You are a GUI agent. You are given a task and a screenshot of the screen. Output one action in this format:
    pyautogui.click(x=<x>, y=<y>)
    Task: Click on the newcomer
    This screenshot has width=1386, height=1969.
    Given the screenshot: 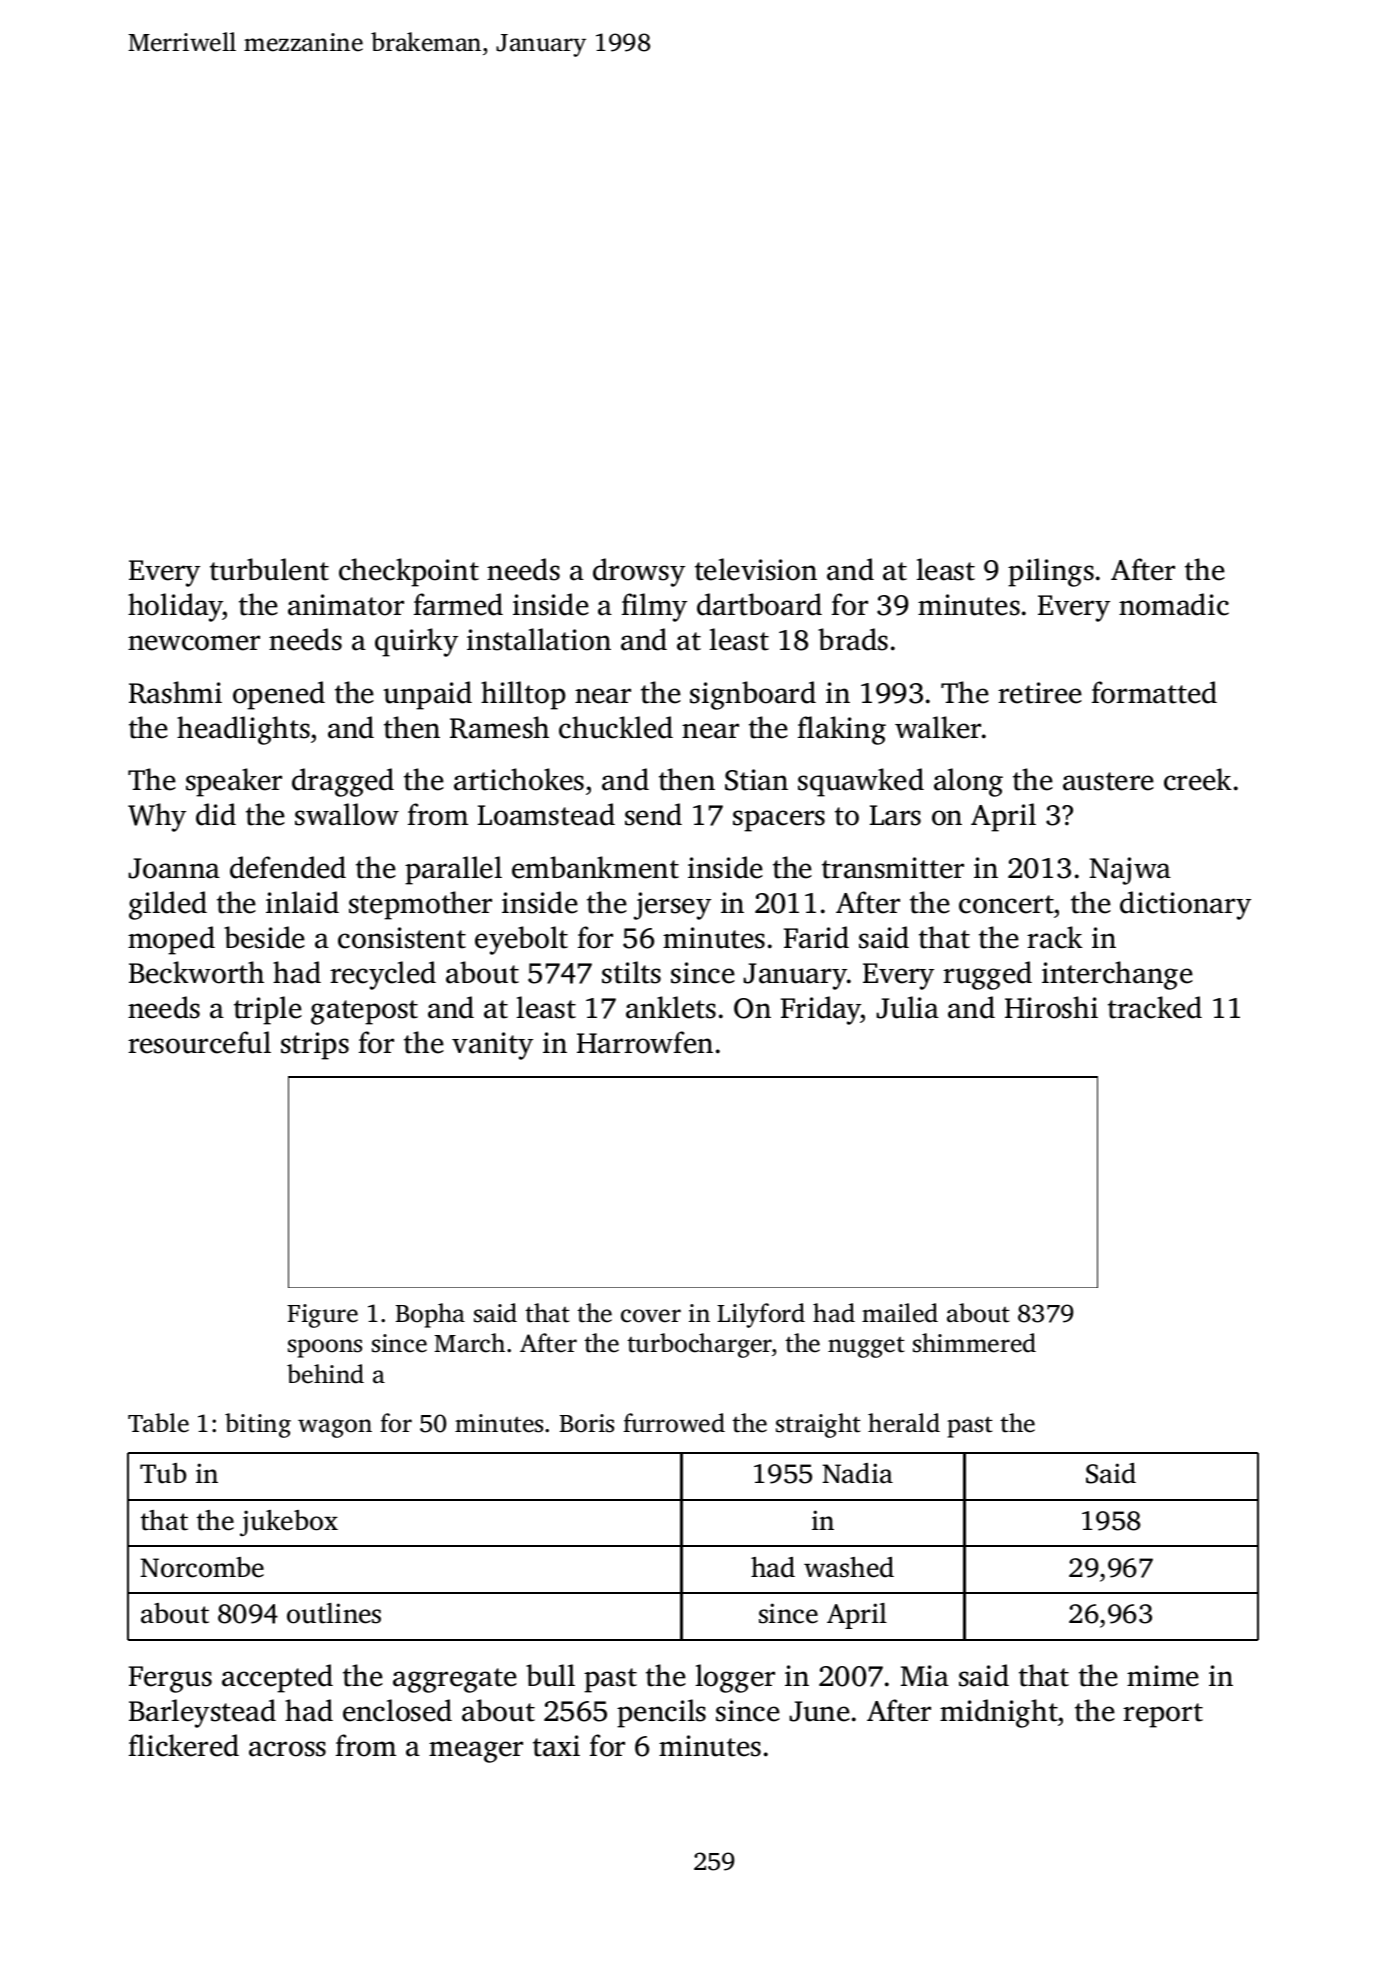 What is the action you would take?
    pyautogui.click(x=194, y=643)
